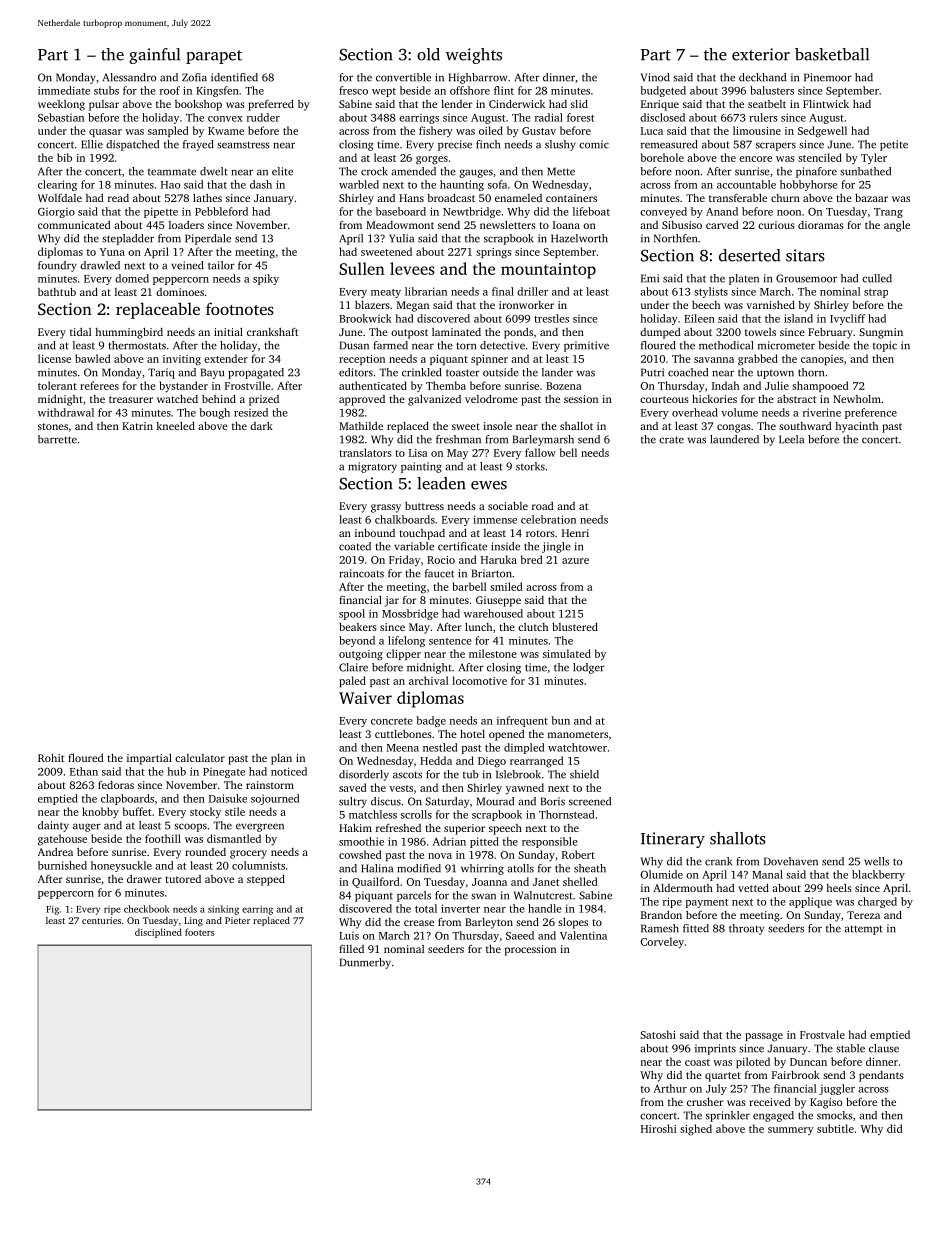 This screenshot has width=952, height=1233. Describe the element at coordinates (767, 874) in the screenshot. I see `Manal` at that location.
